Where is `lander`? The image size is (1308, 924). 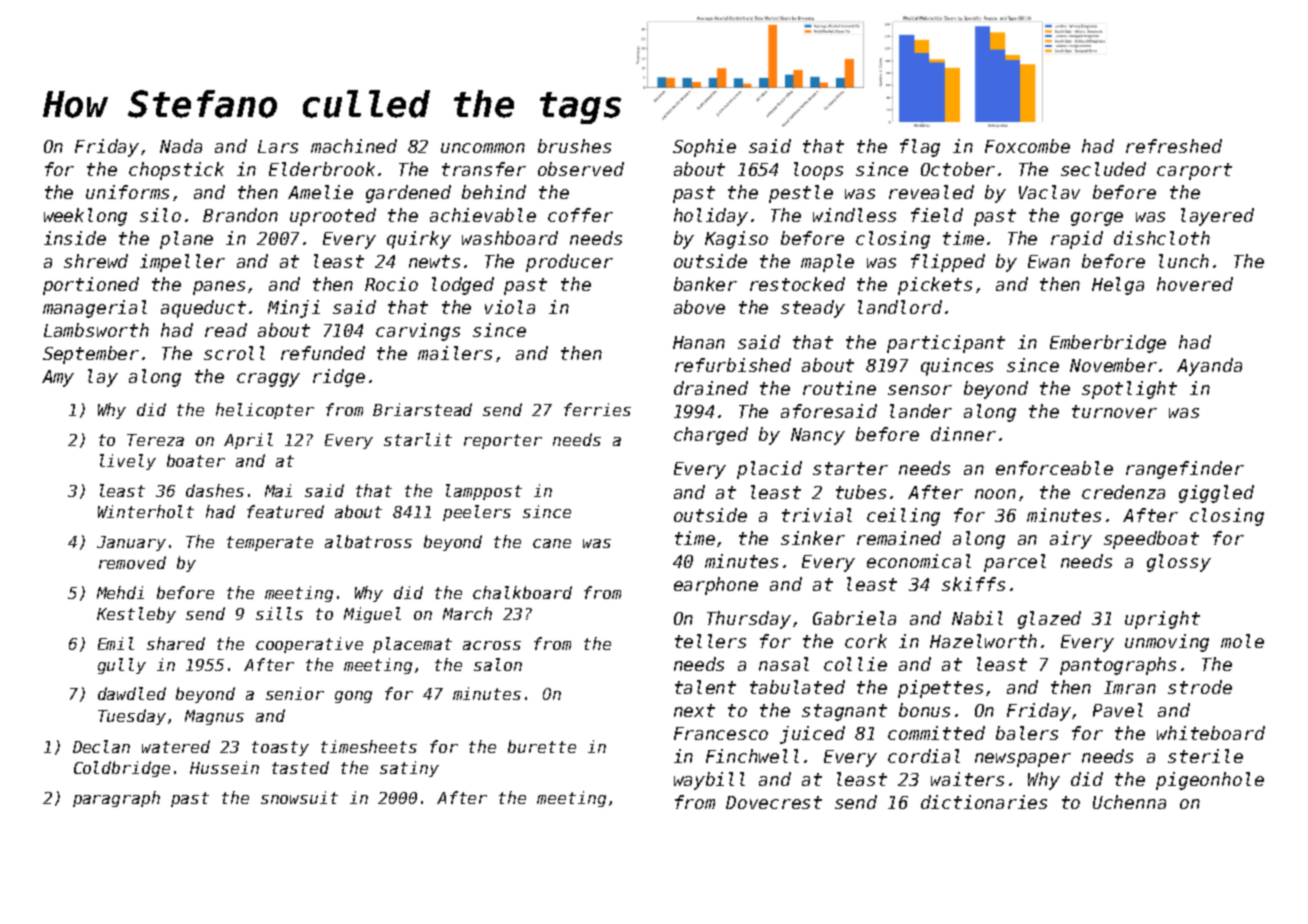 lander is located at coordinates (921, 411).
